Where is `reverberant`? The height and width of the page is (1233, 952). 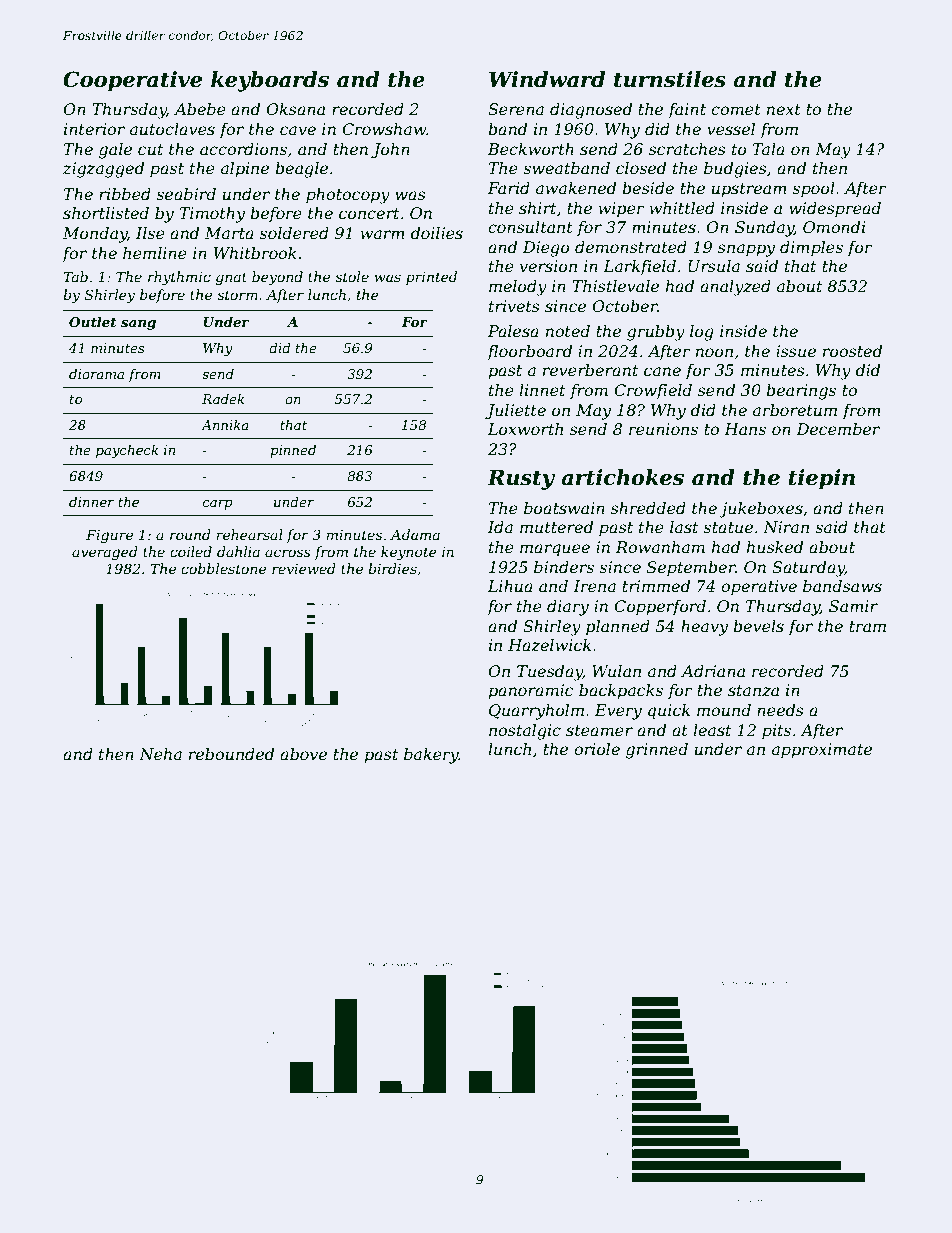
reverberant is located at coordinates (590, 370).
